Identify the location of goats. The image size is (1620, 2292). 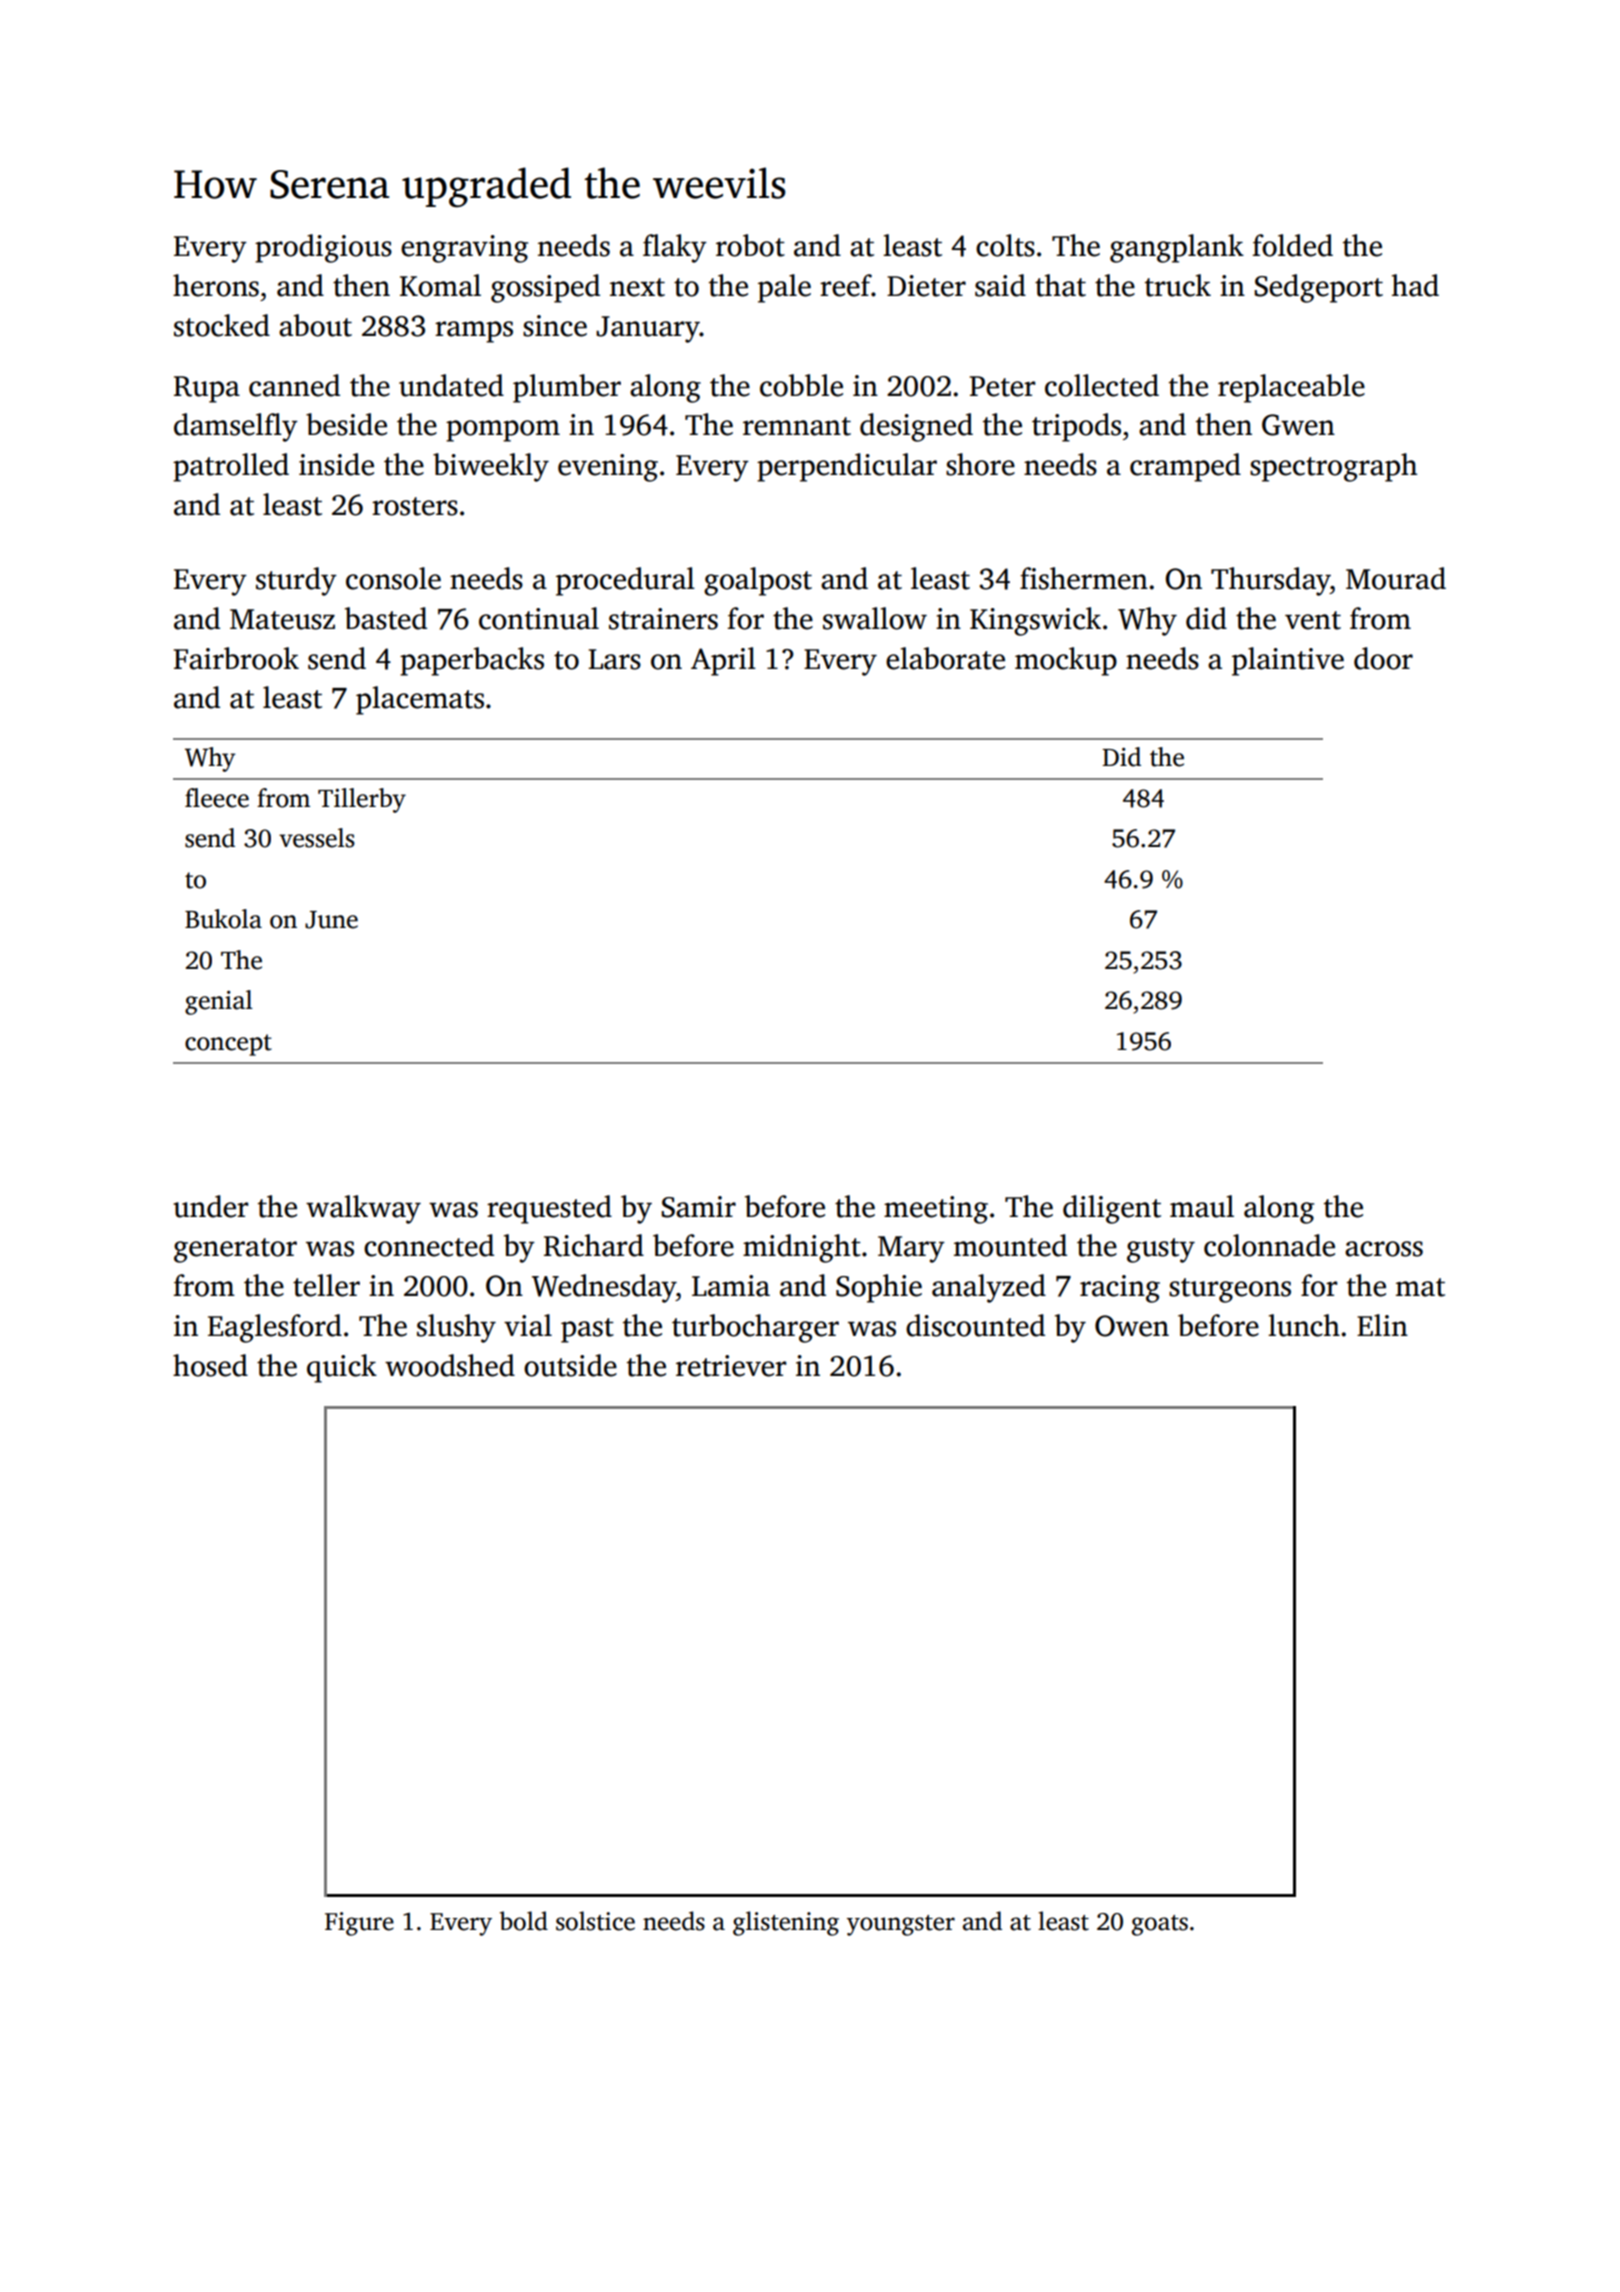
(1160, 1925).
